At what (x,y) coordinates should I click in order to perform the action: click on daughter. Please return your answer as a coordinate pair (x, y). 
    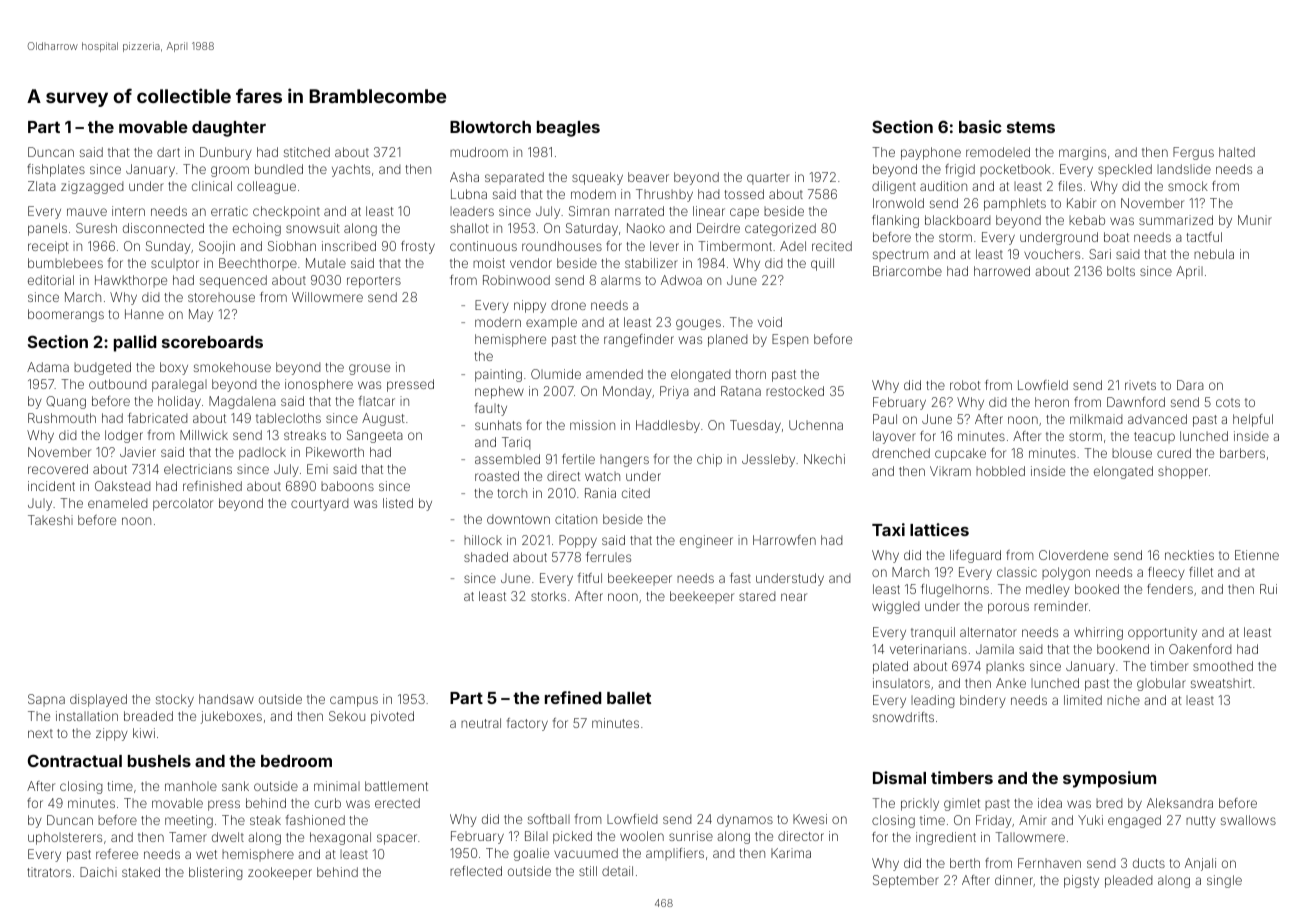
    Looking at the image, I should click on (229, 129).
